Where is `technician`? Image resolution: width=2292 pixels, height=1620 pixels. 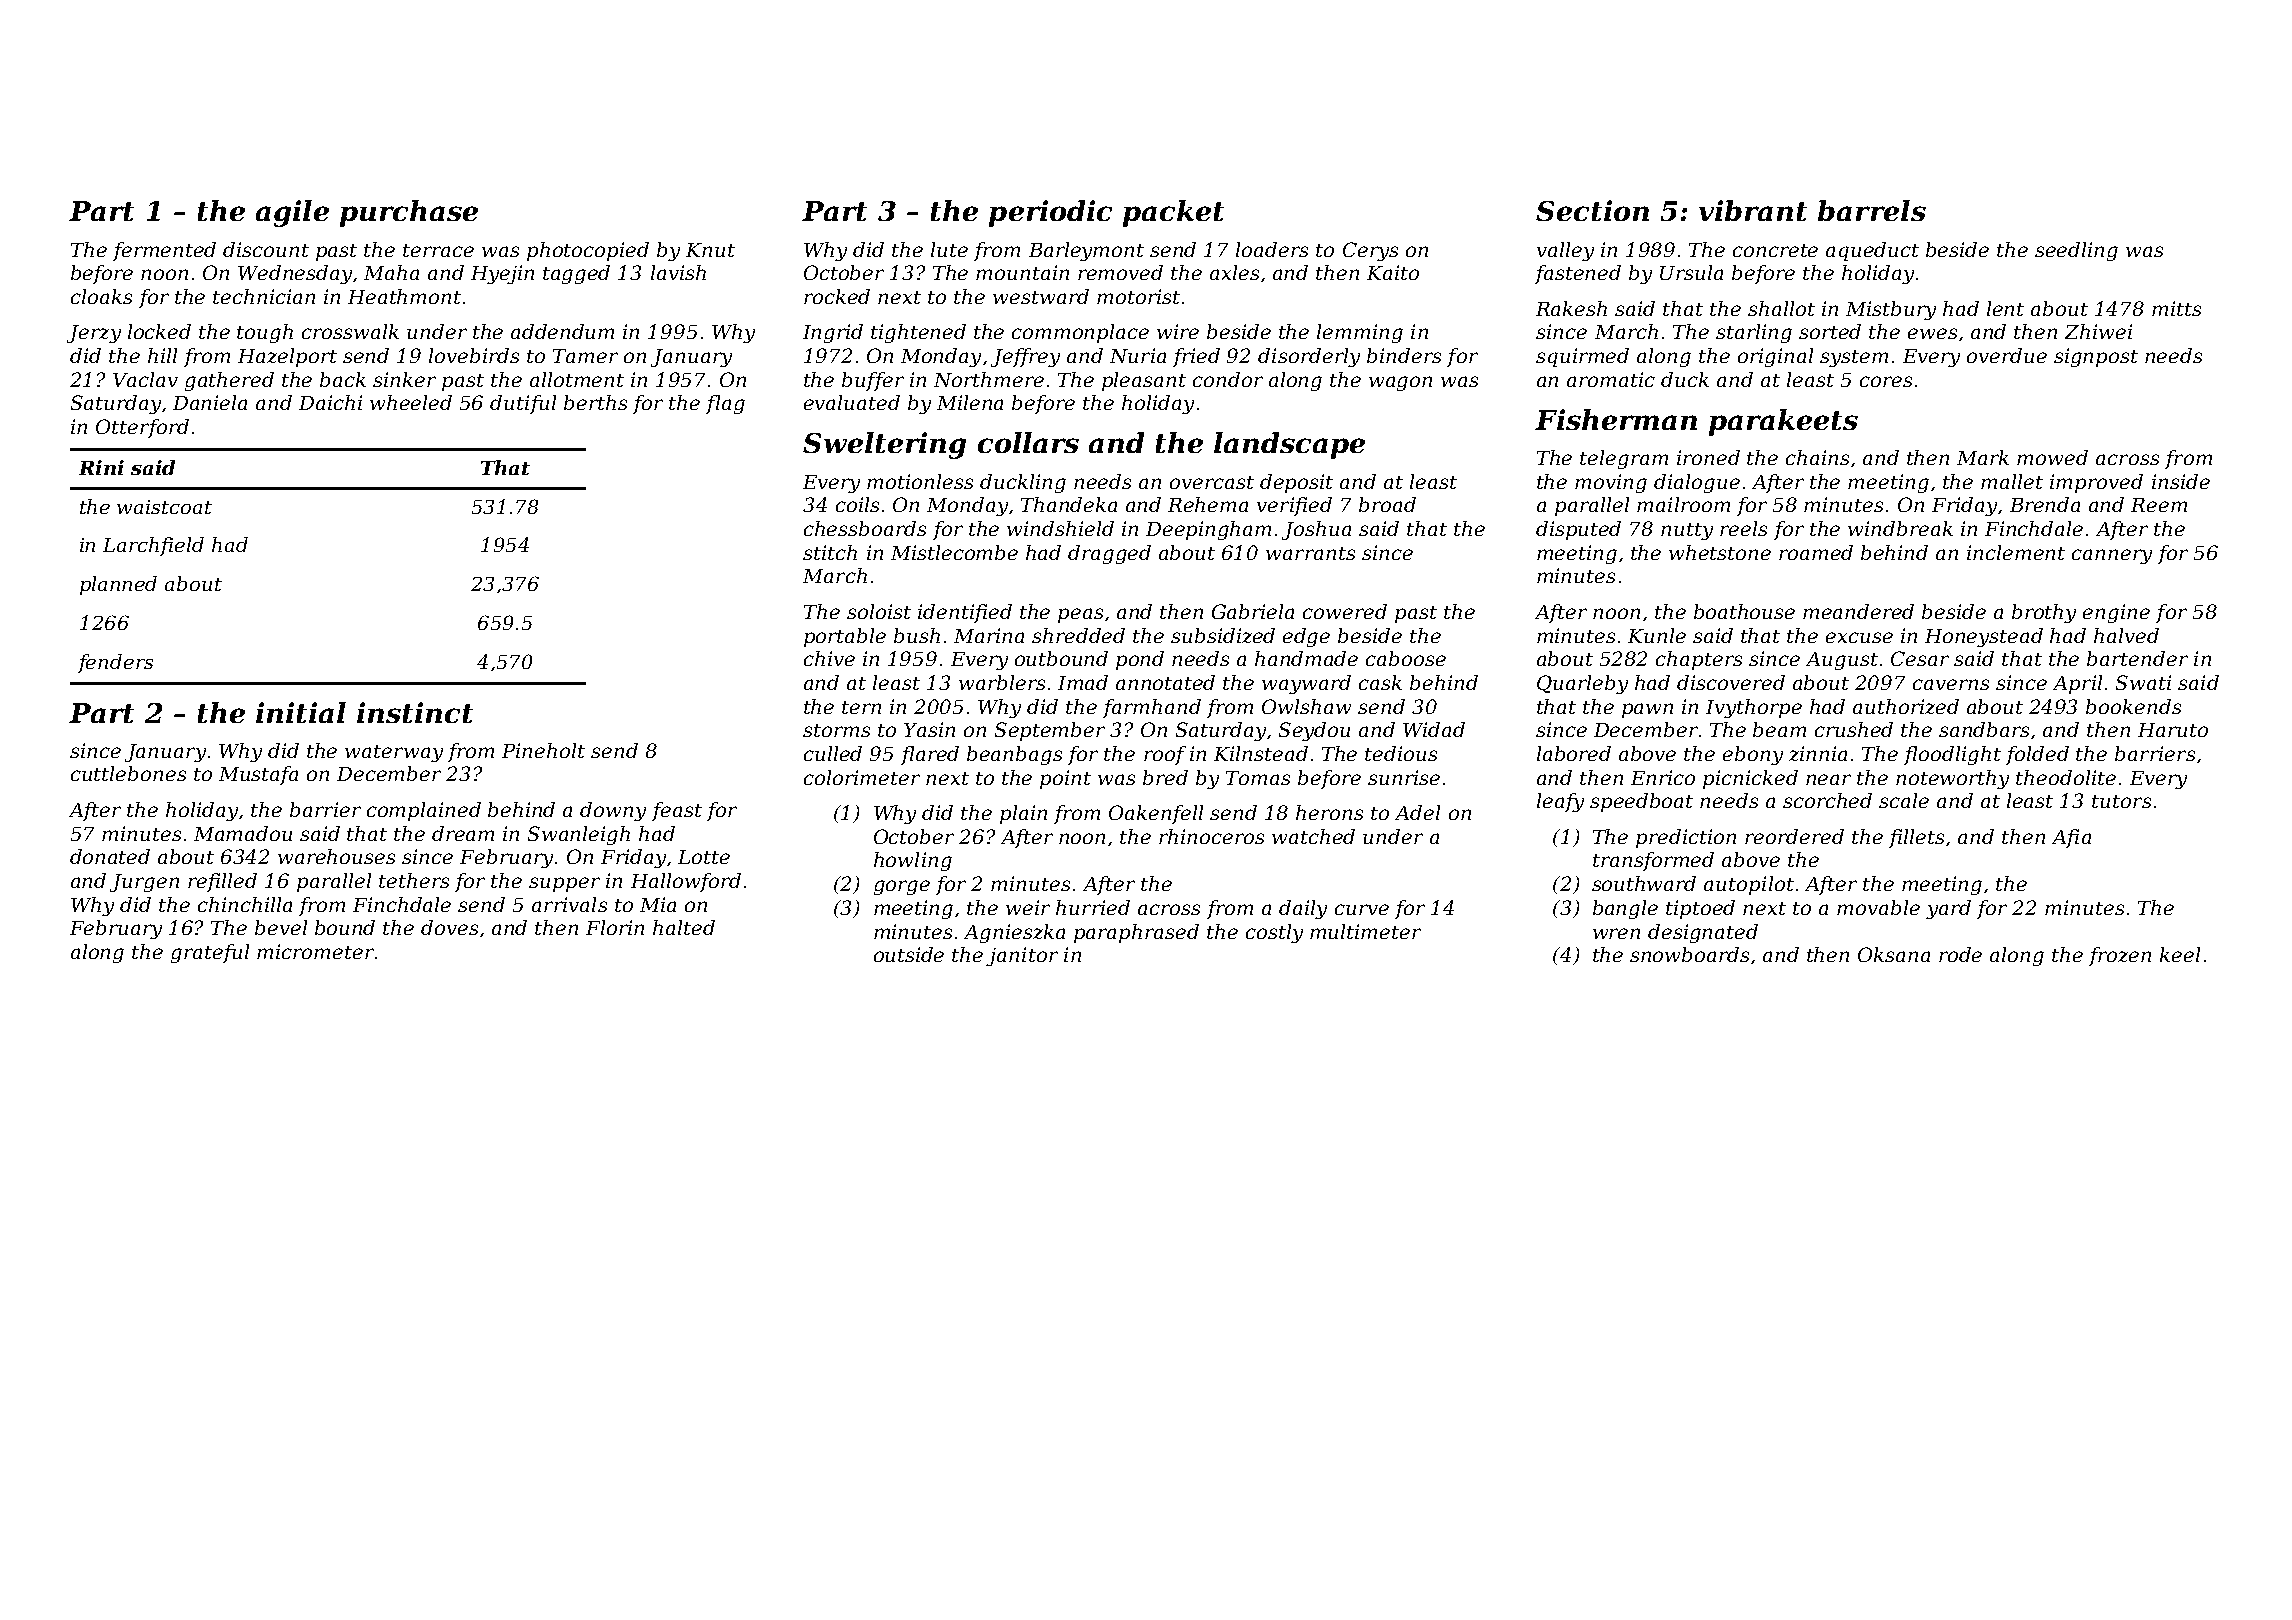
technician is located at coordinates (264, 296).
